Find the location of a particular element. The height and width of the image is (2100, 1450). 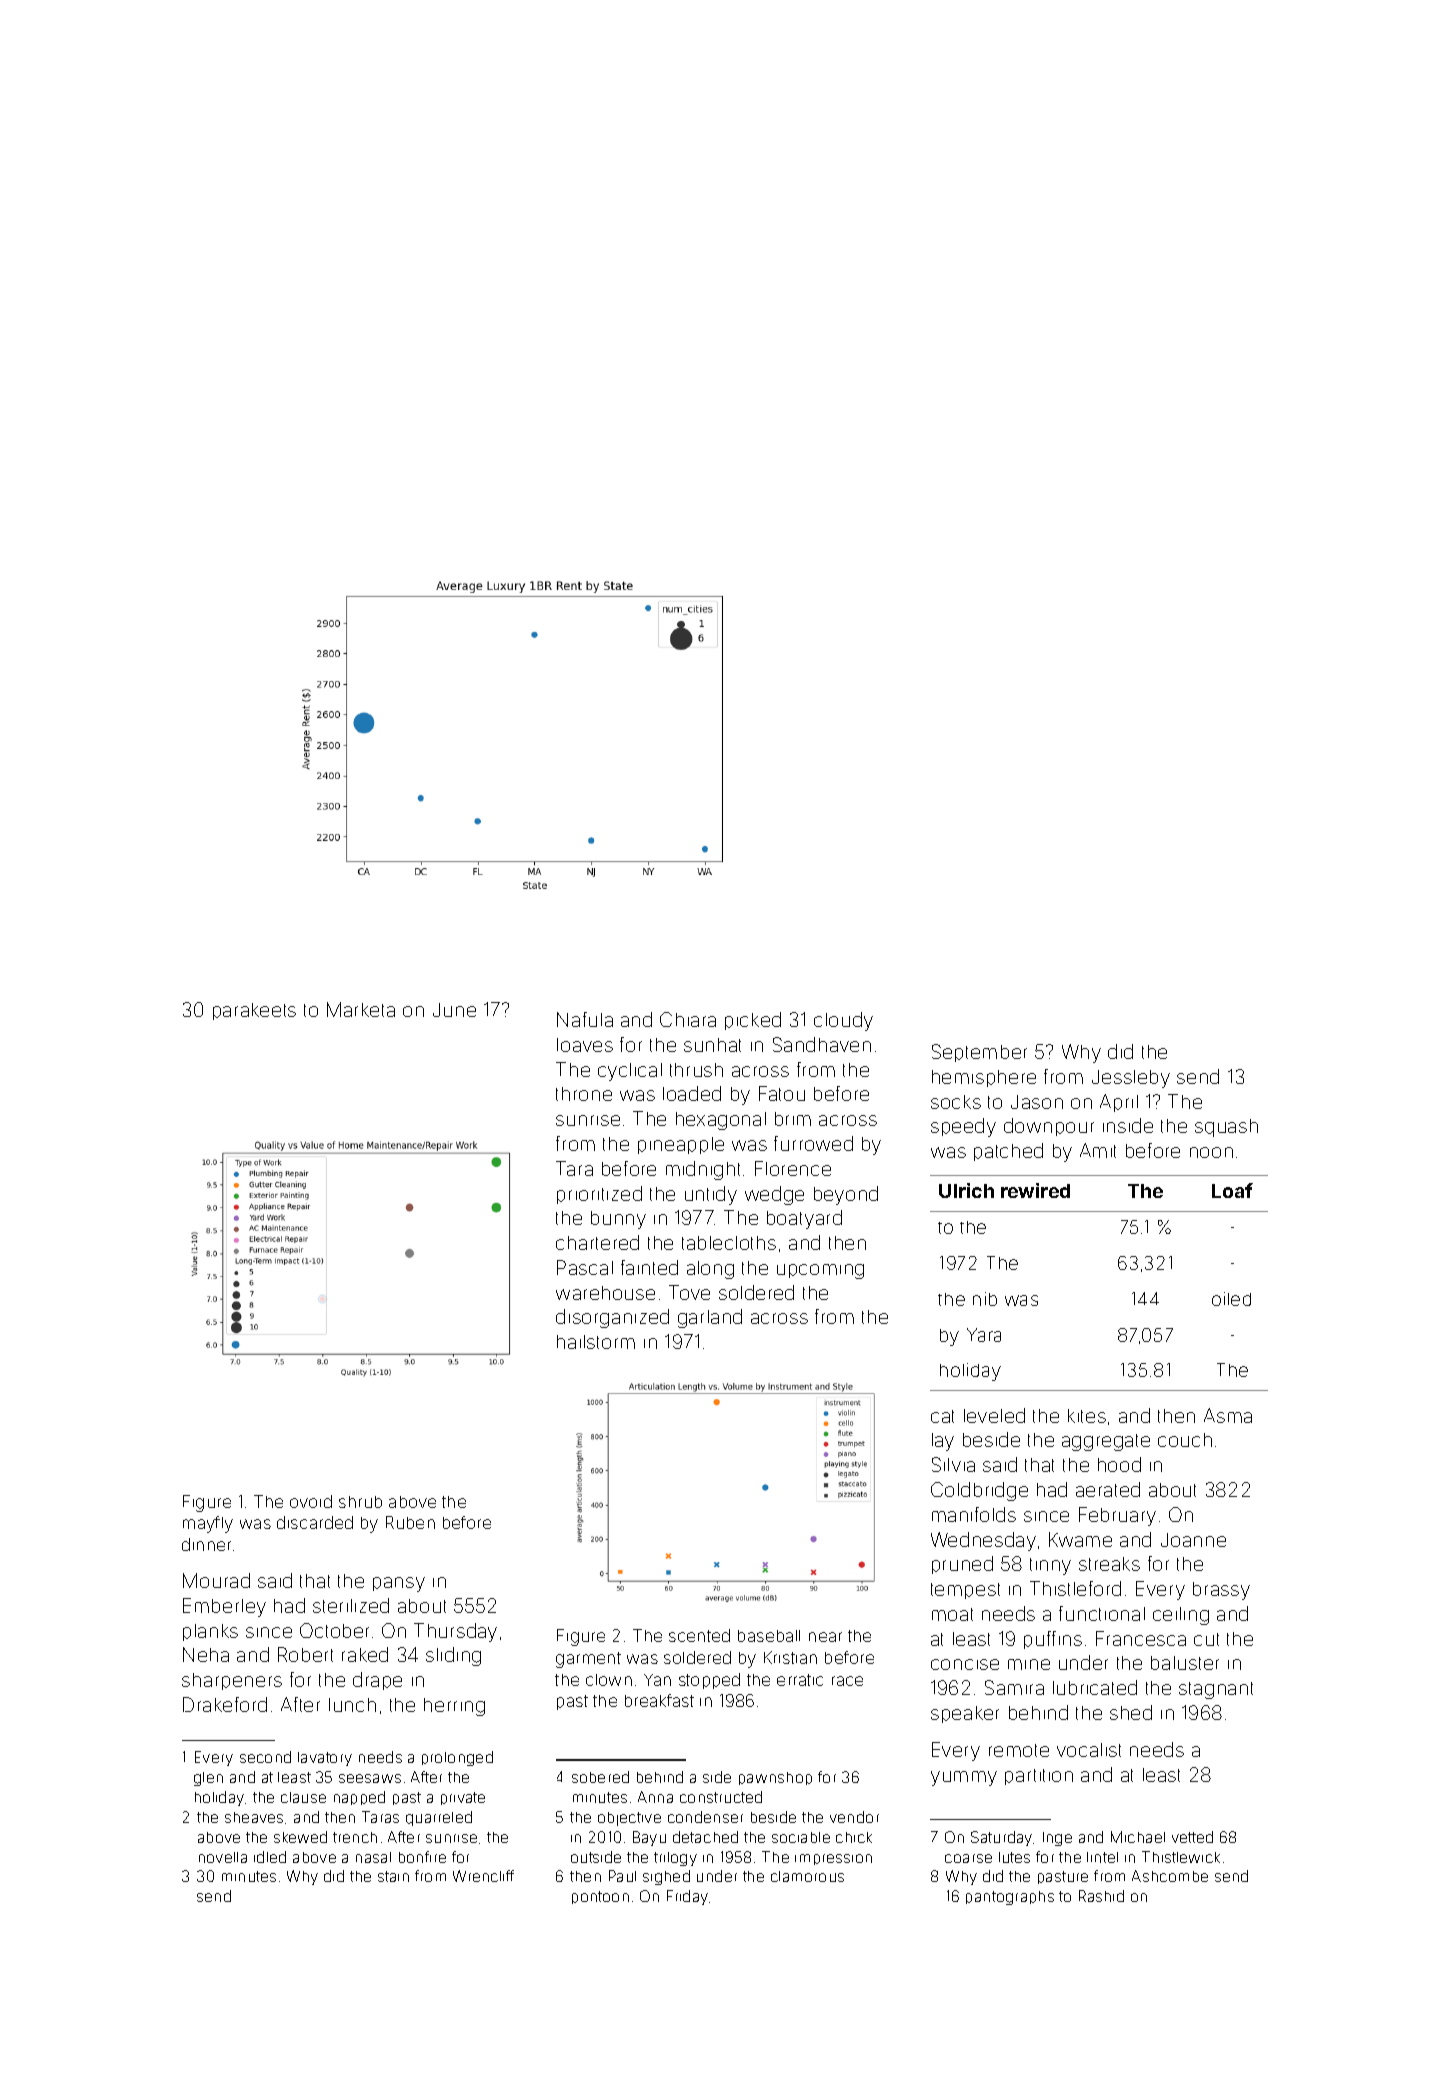

napped is located at coordinates (359, 1798).
